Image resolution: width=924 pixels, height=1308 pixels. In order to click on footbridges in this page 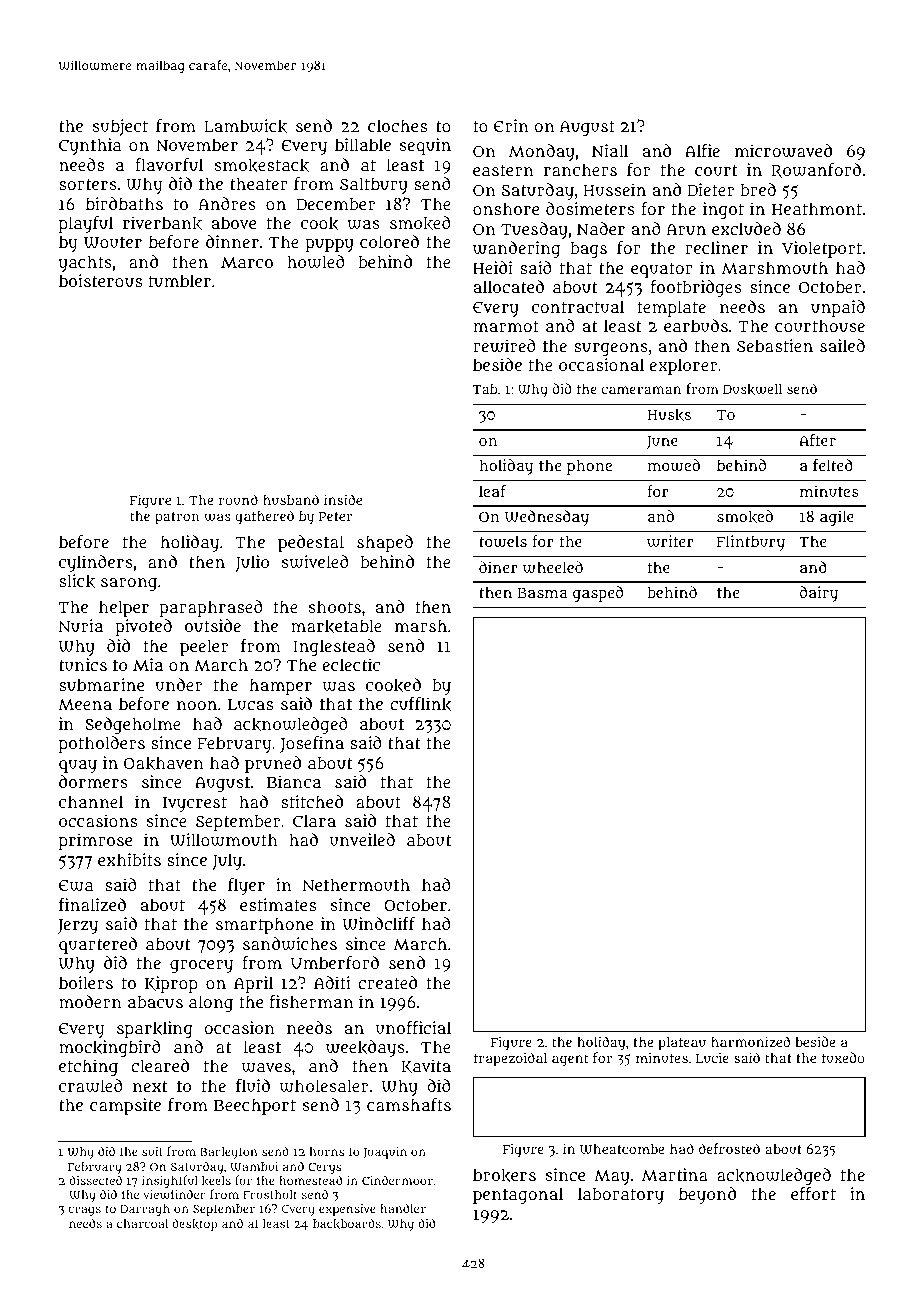, I will do `click(696, 288)`.
